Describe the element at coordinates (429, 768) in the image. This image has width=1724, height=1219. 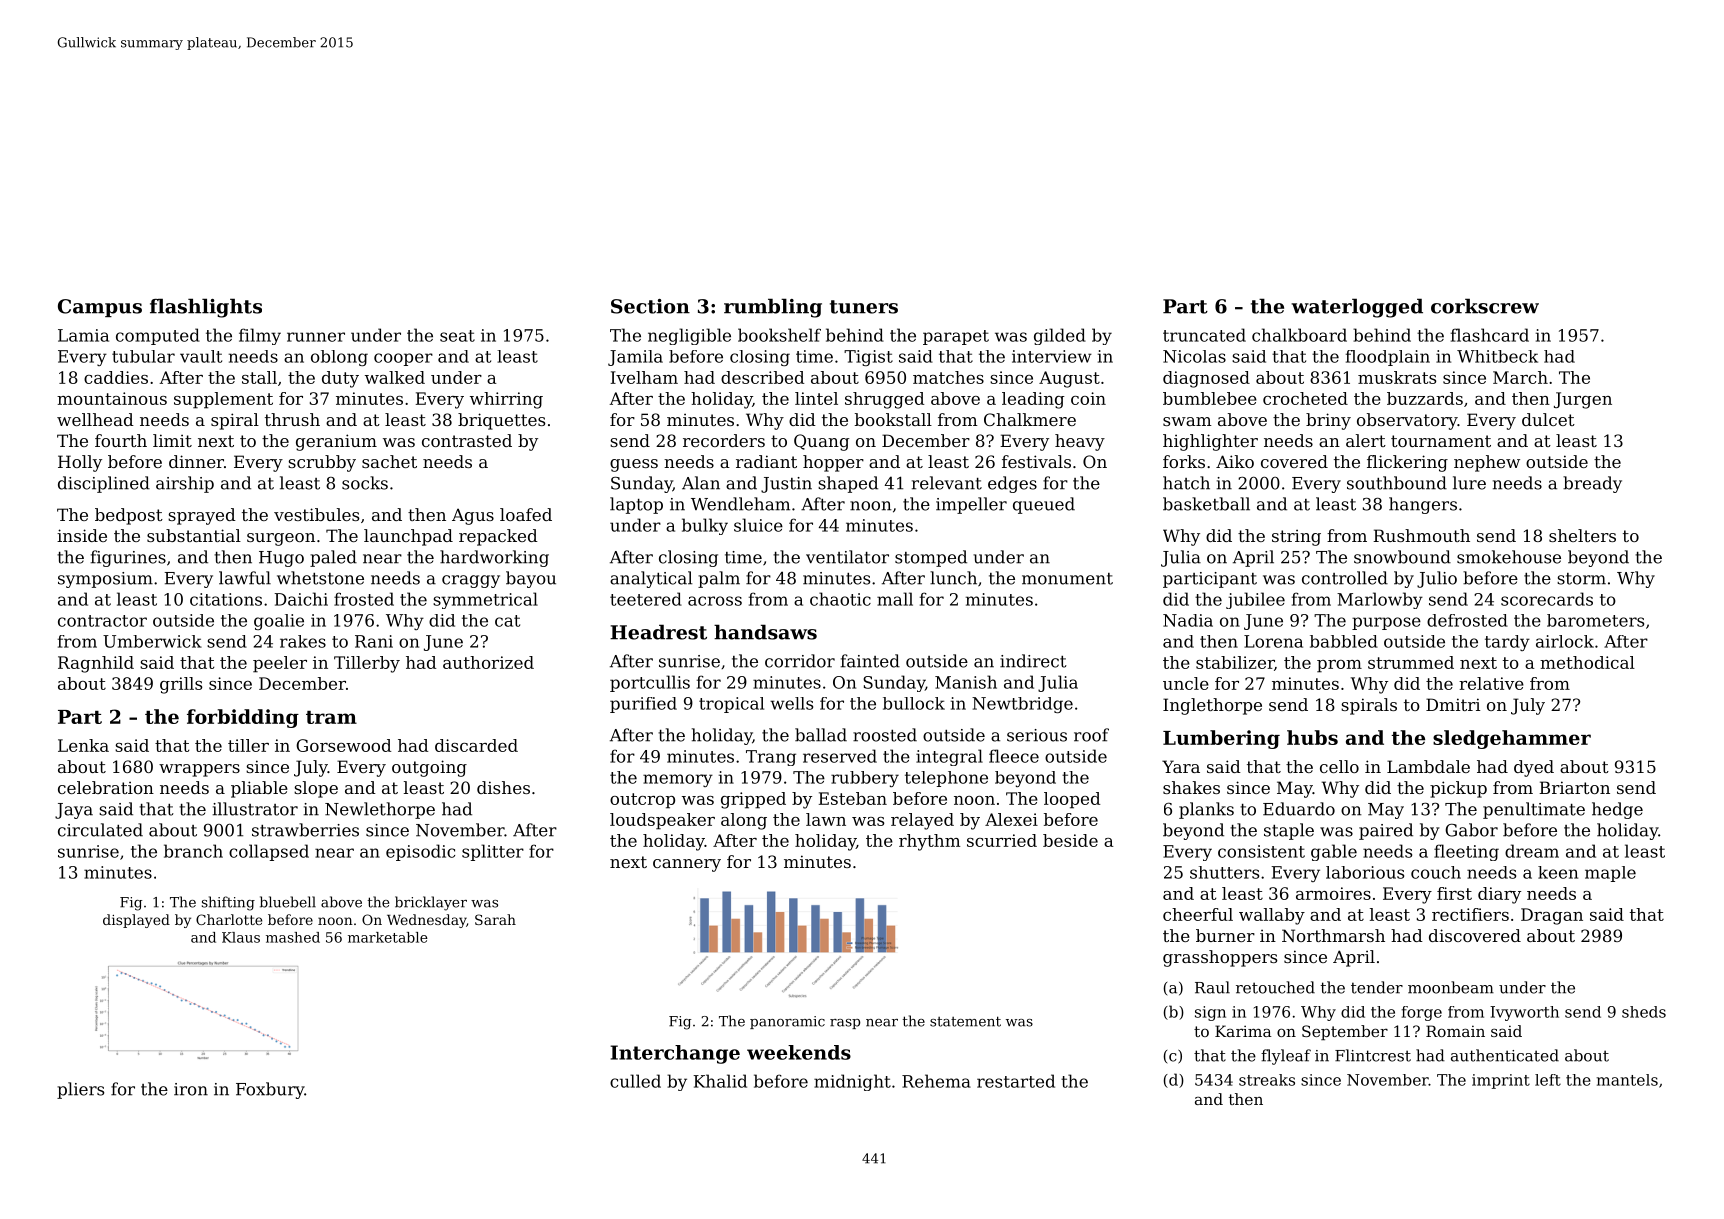
I see `outgoing` at that location.
